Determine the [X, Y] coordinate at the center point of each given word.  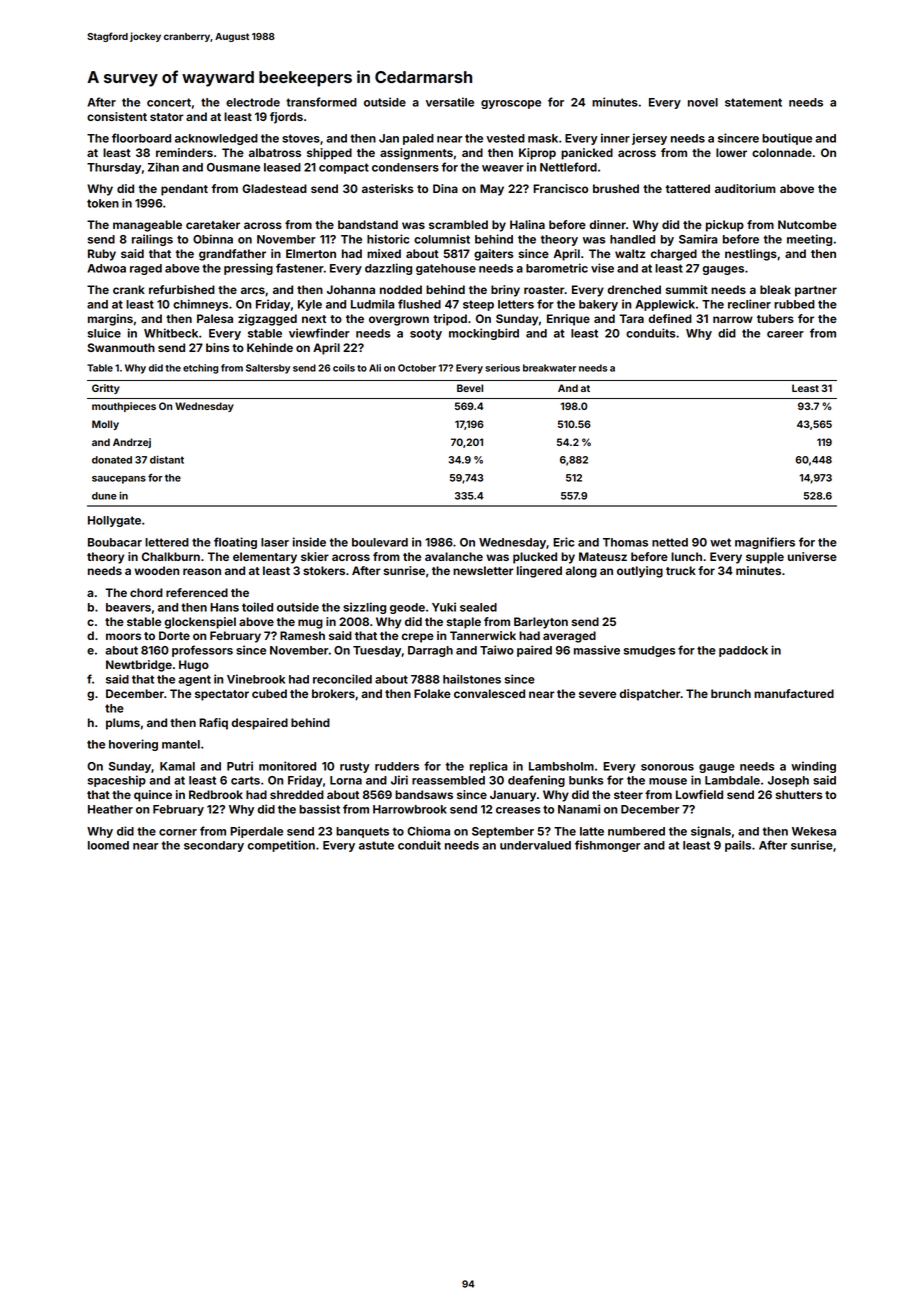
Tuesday [377, 651]
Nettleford [568, 167]
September [503, 832]
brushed [616, 188]
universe [812, 556]
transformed [321, 102]
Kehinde [270, 347]
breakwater [549, 368]
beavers [128, 607]
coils [344, 368]
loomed [108, 845]
